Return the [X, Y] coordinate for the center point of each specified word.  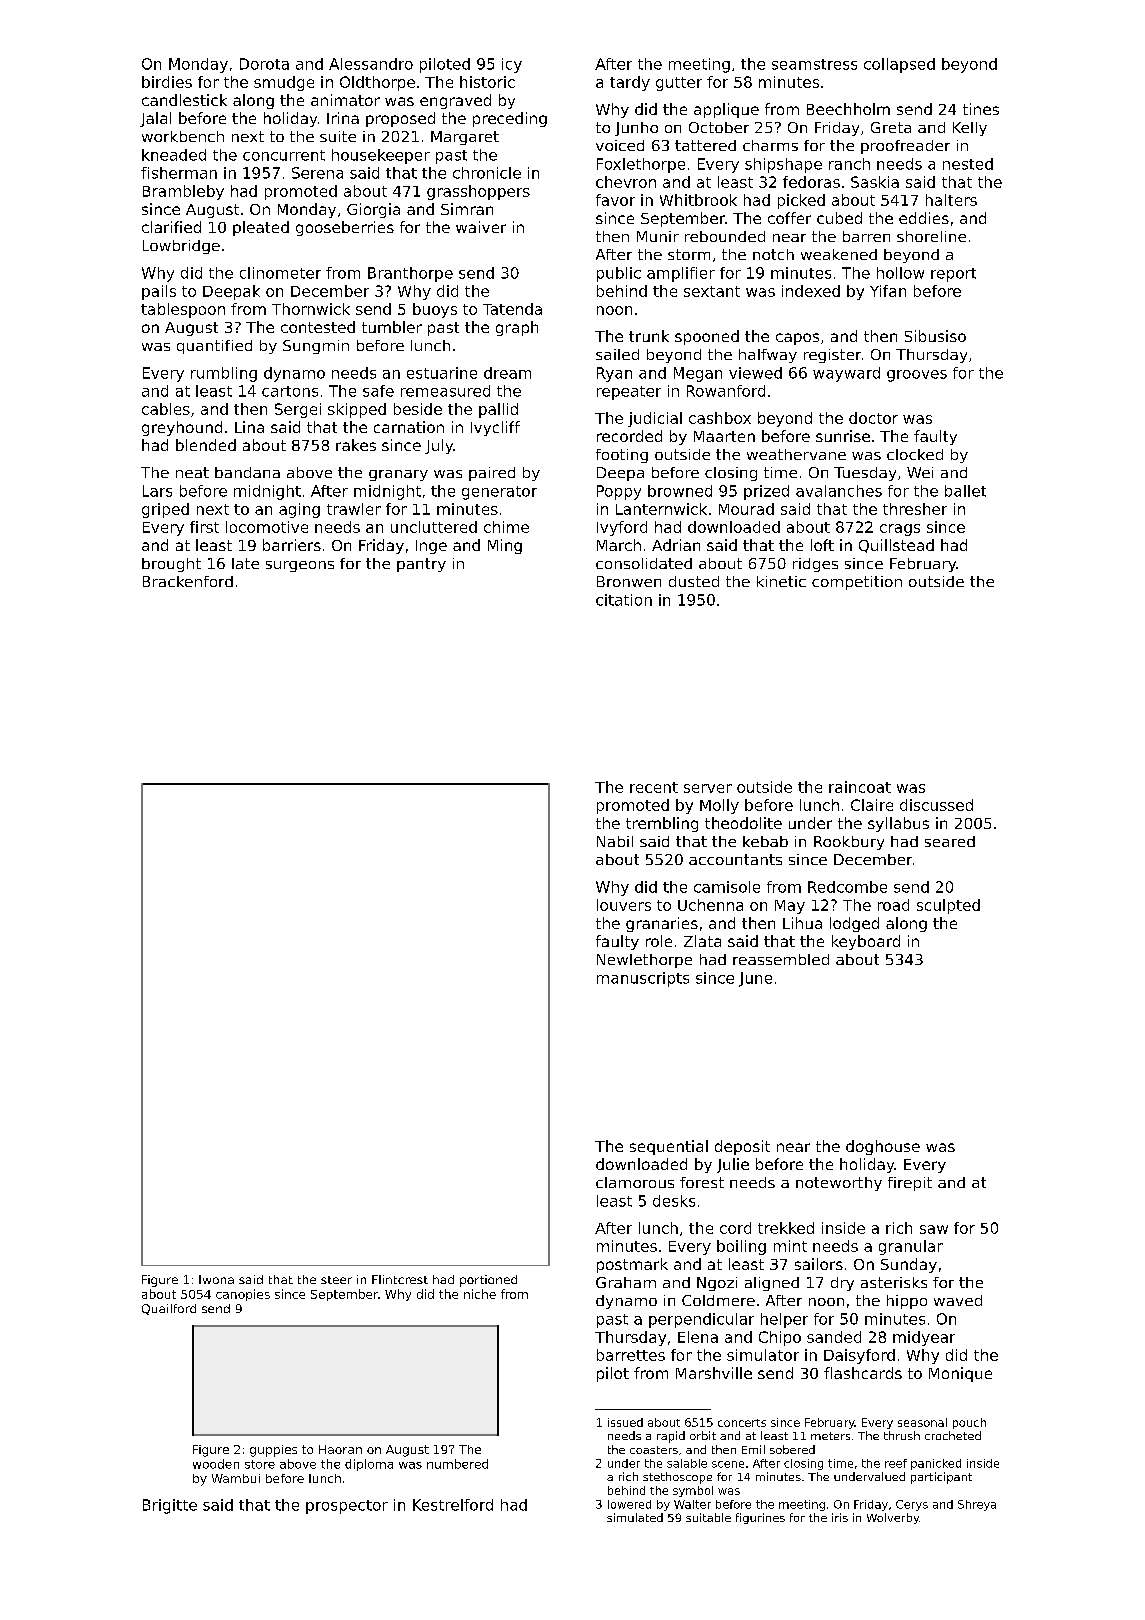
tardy [630, 83]
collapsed [899, 65]
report [953, 275]
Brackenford [188, 581]
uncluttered [434, 527]
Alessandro [371, 64]
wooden [216, 1464]
